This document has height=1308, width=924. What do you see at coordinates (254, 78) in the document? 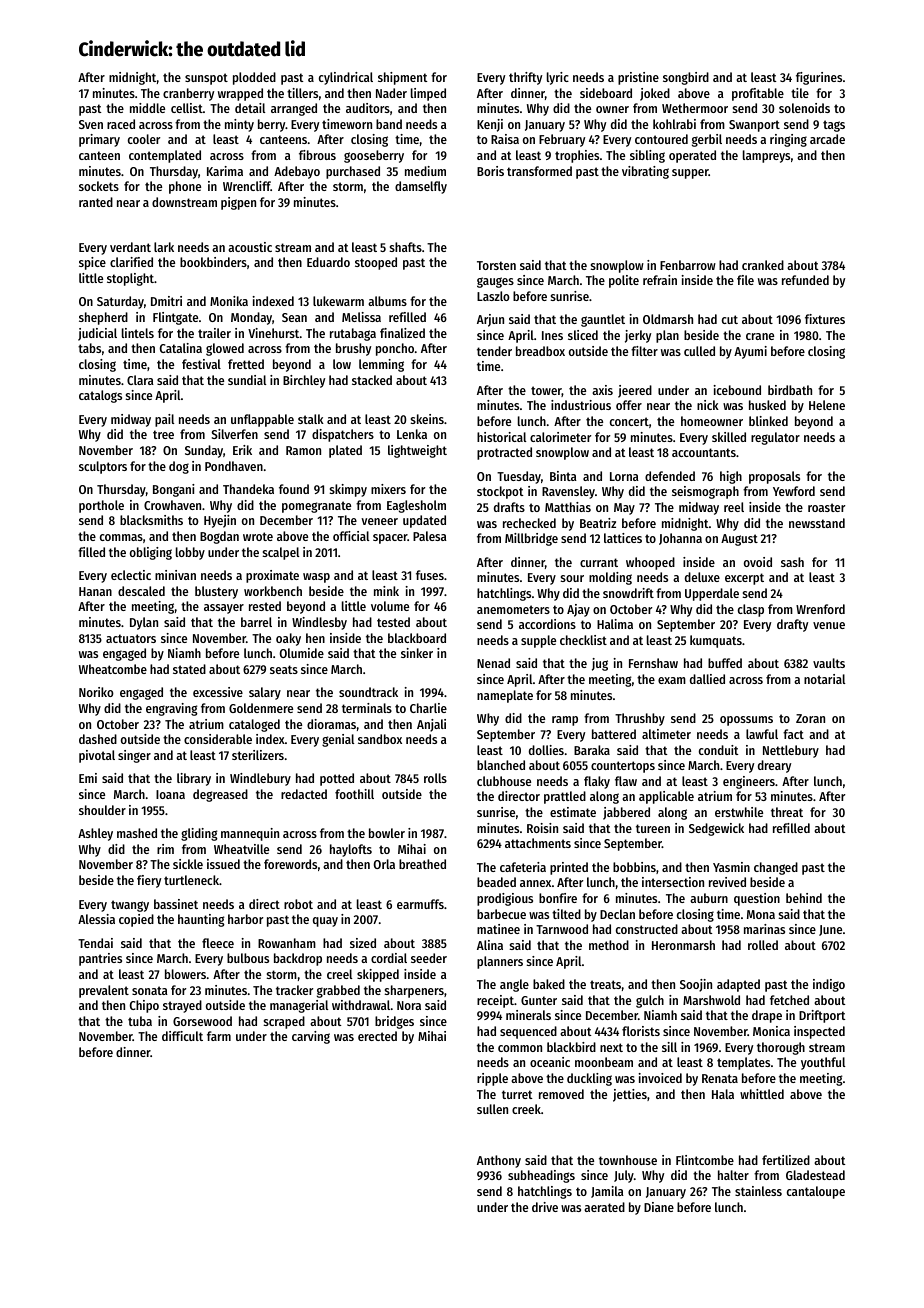
I see `plodded` at bounding box center [254, 78].
